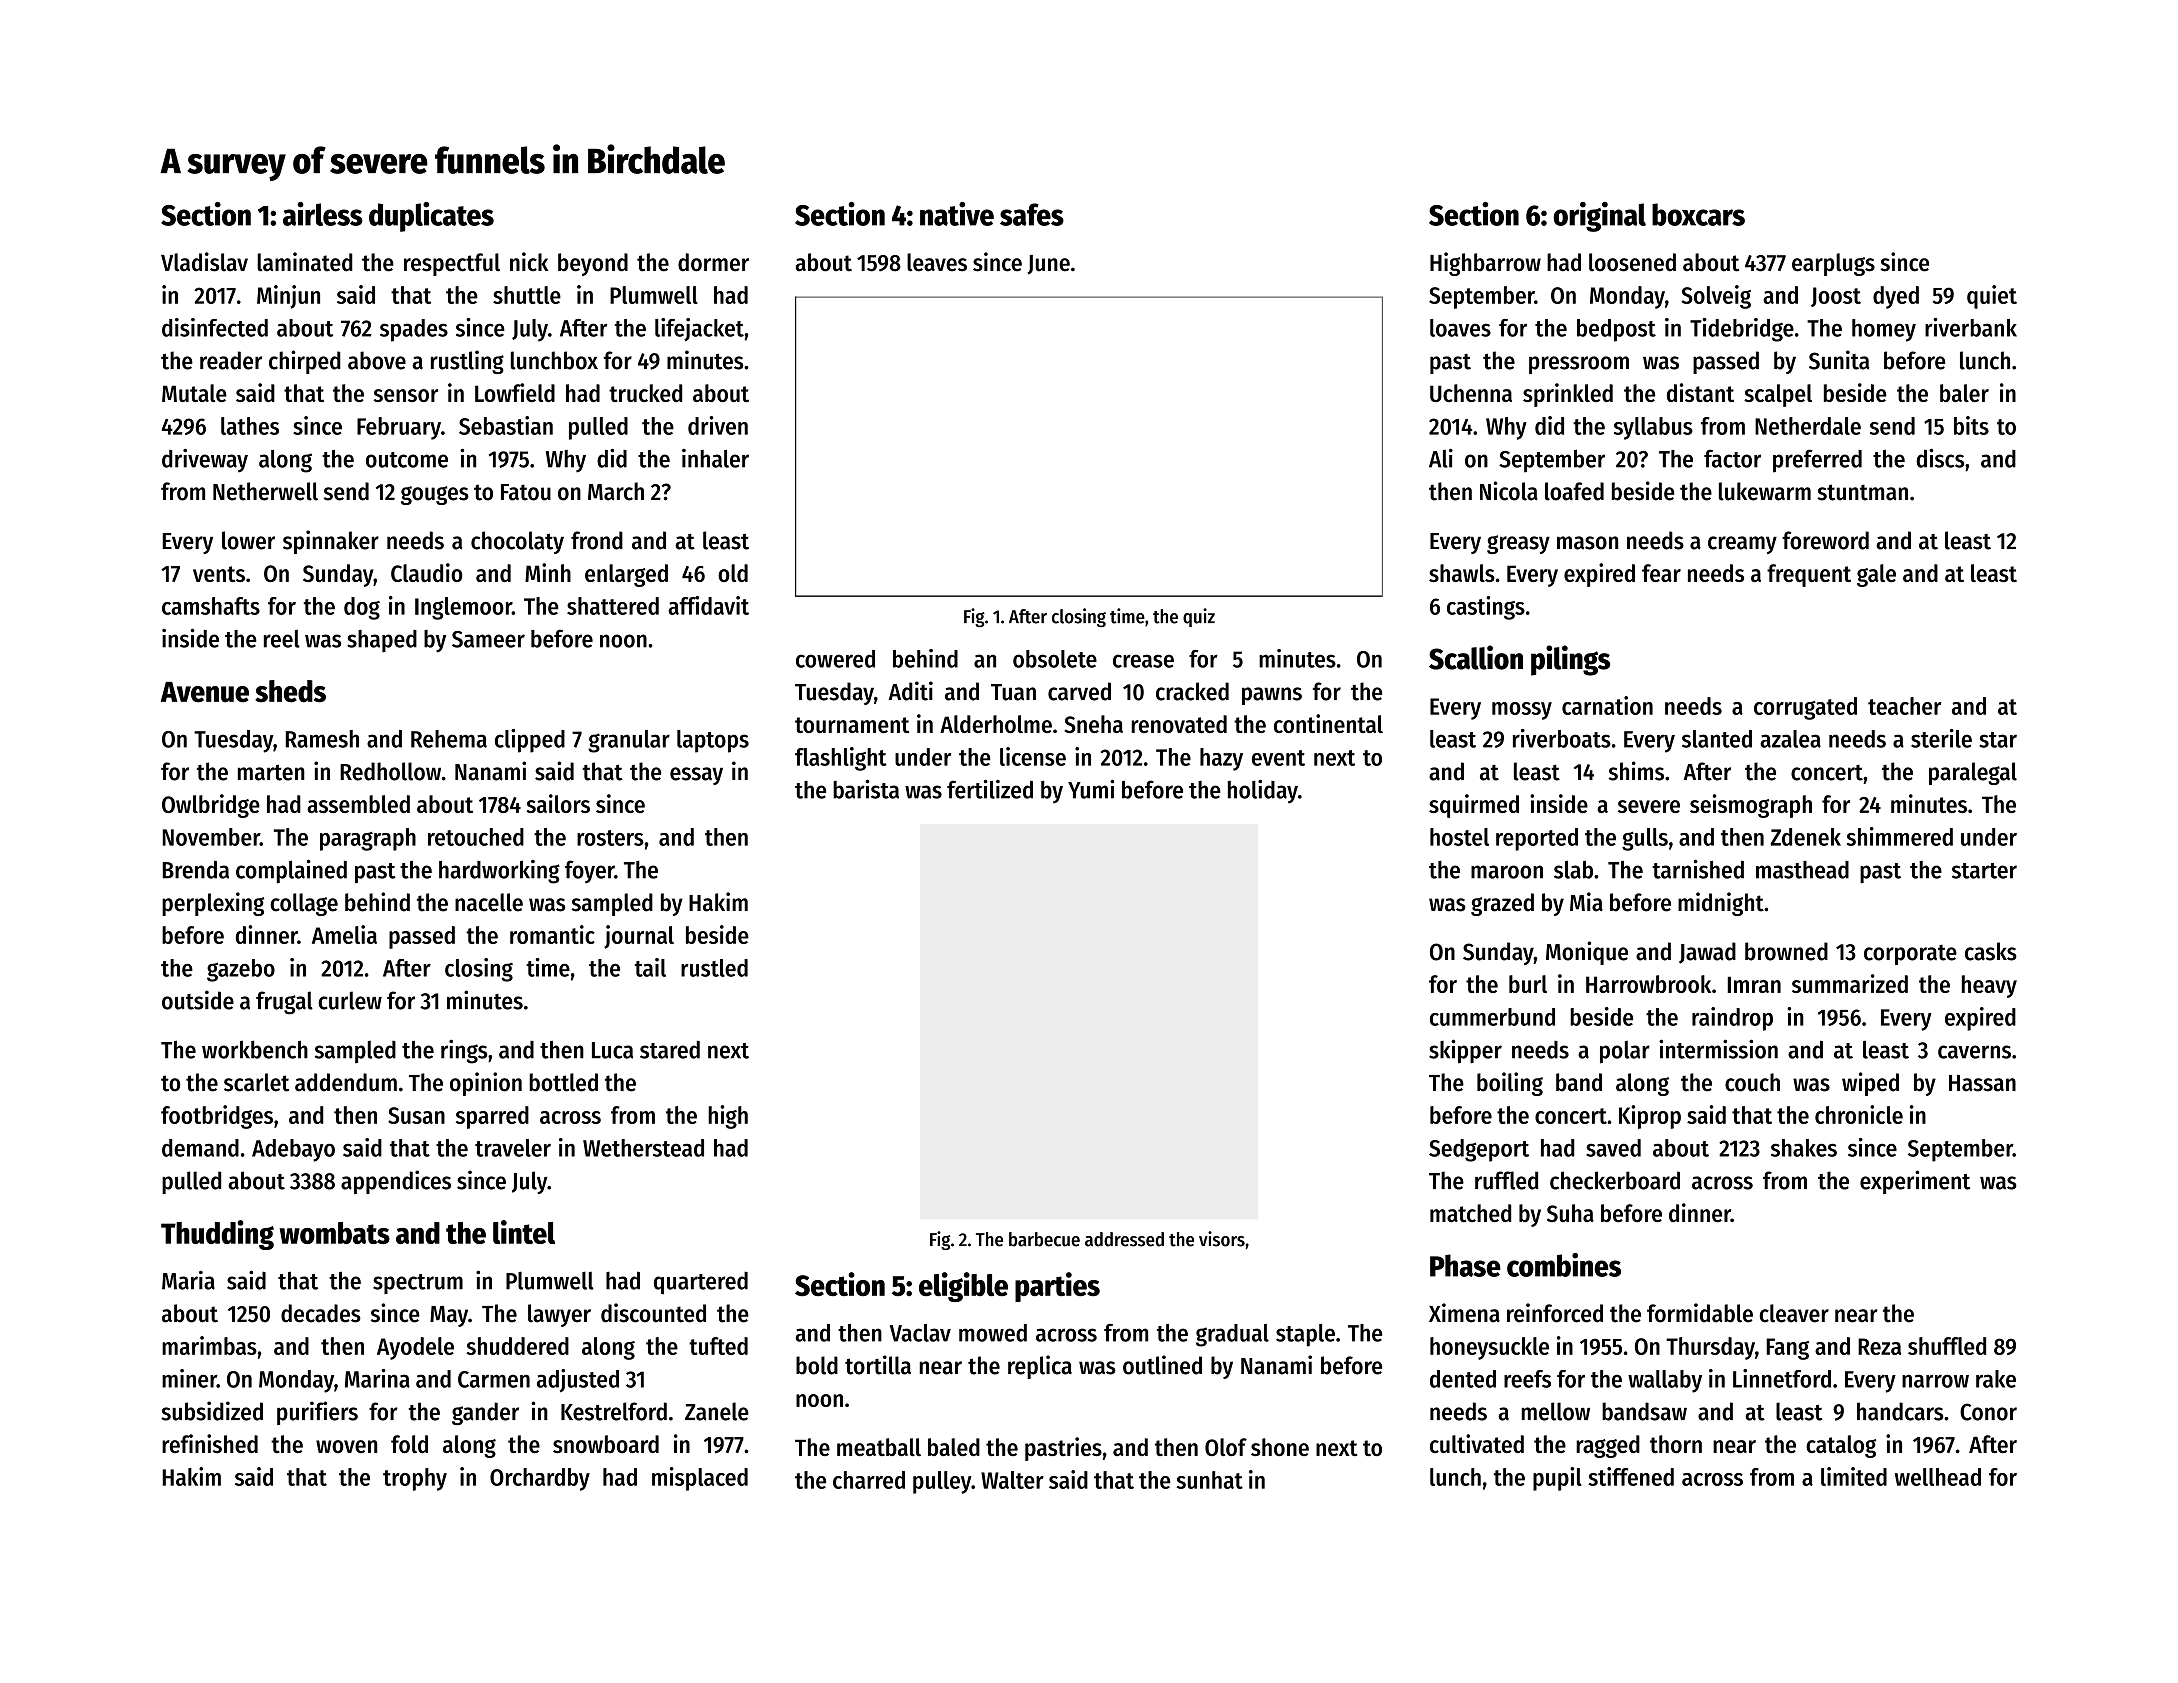 The image size is (2178, 1683). I want to click on sunhat, so click(1210, 1480).
